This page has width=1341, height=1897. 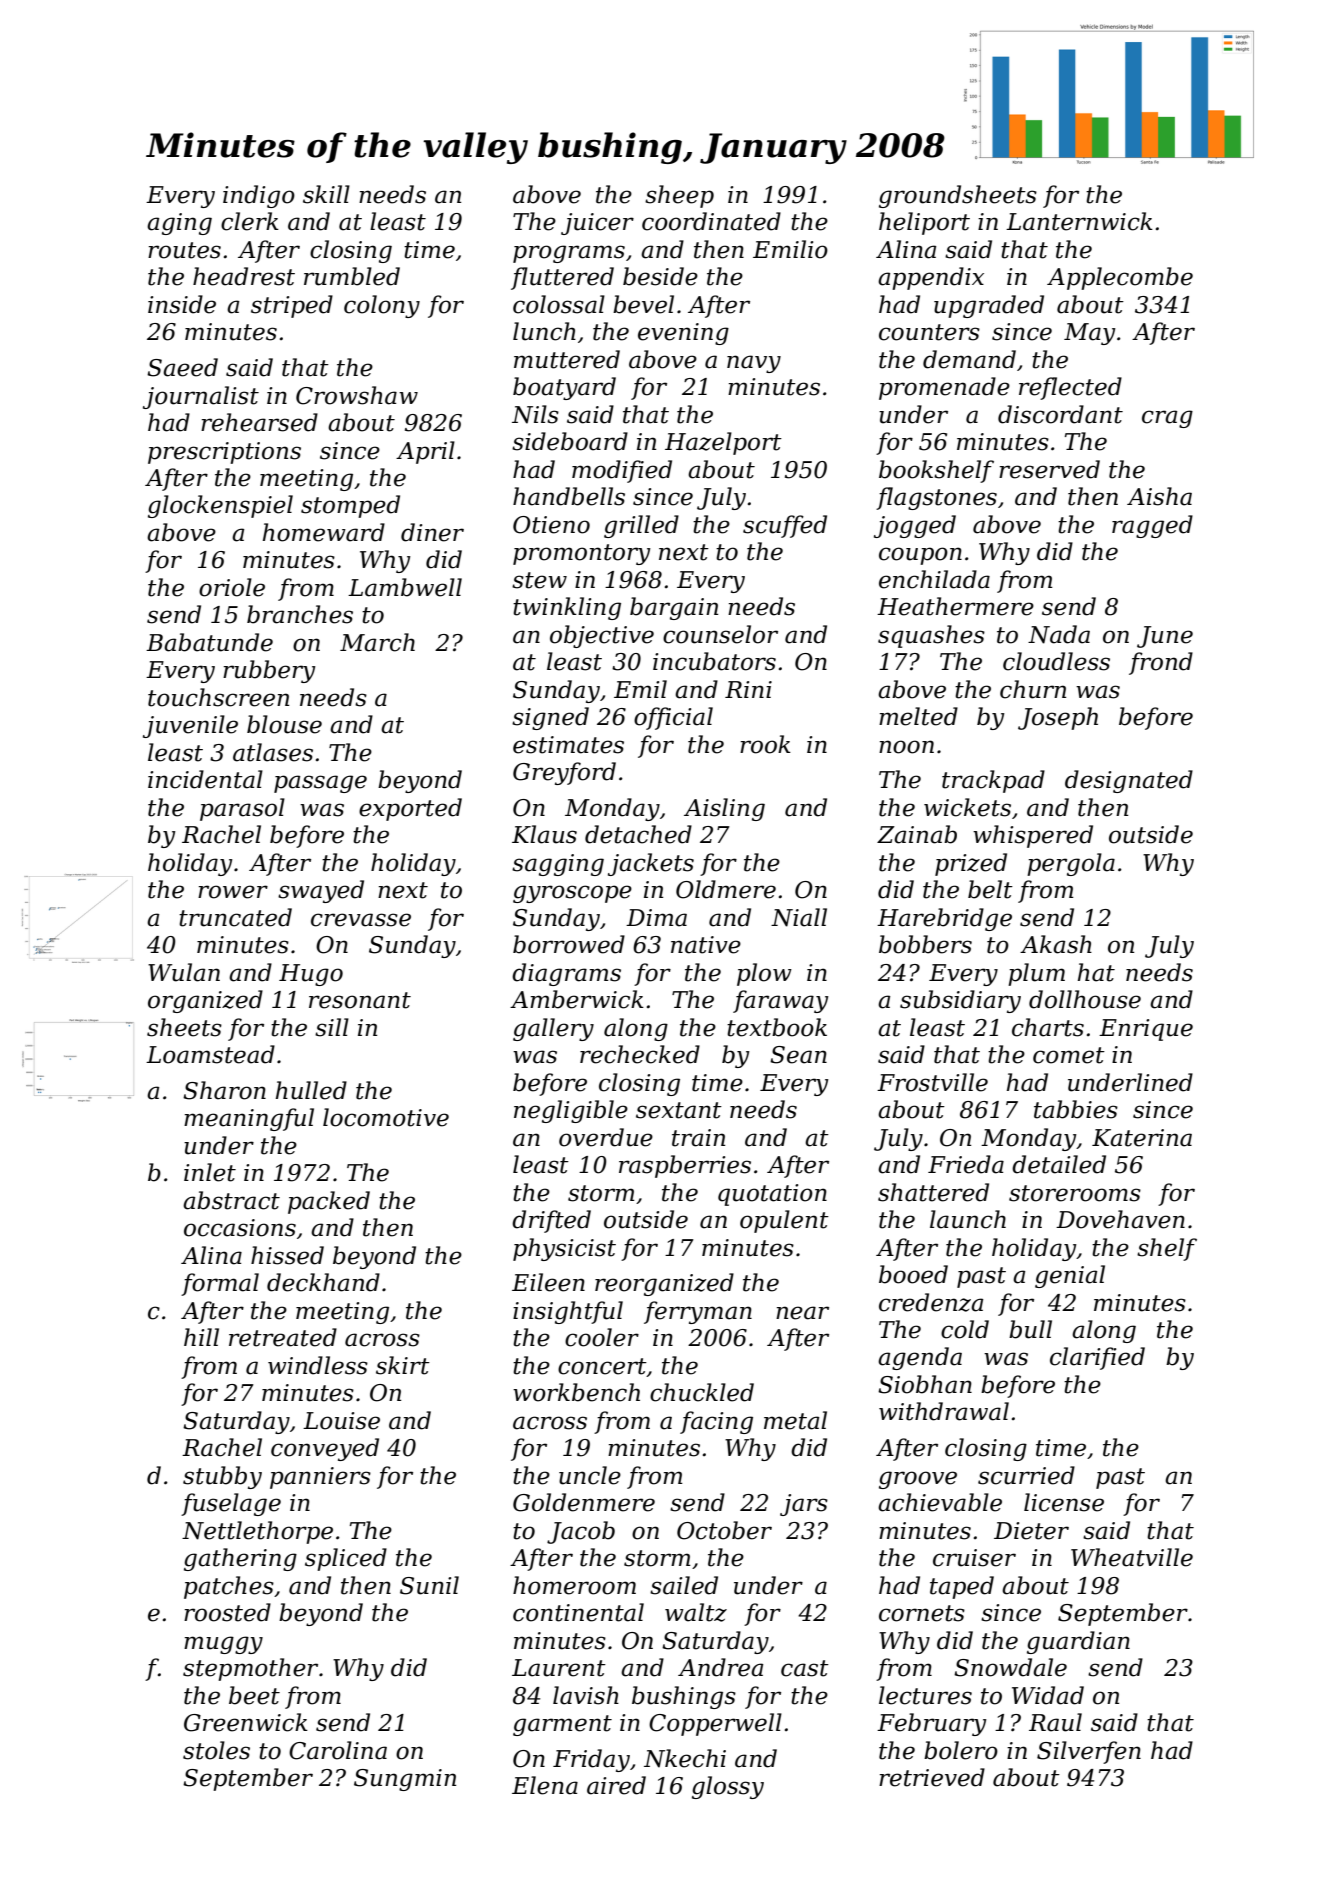 I want to click on Nada, so click(x=1059, y=634).
